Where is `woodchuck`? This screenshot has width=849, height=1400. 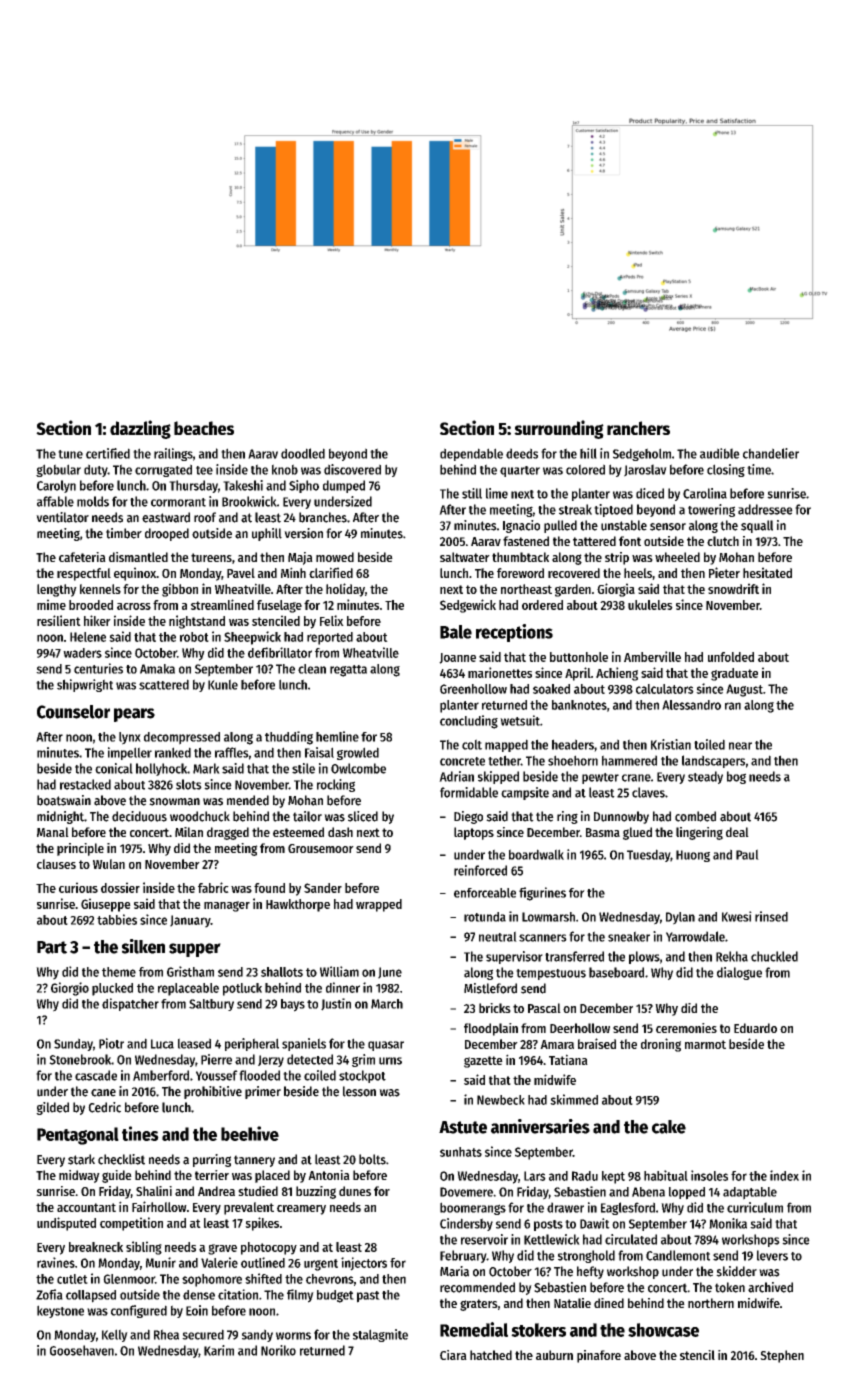 woodchuck is located at coordinates (200, 816).
